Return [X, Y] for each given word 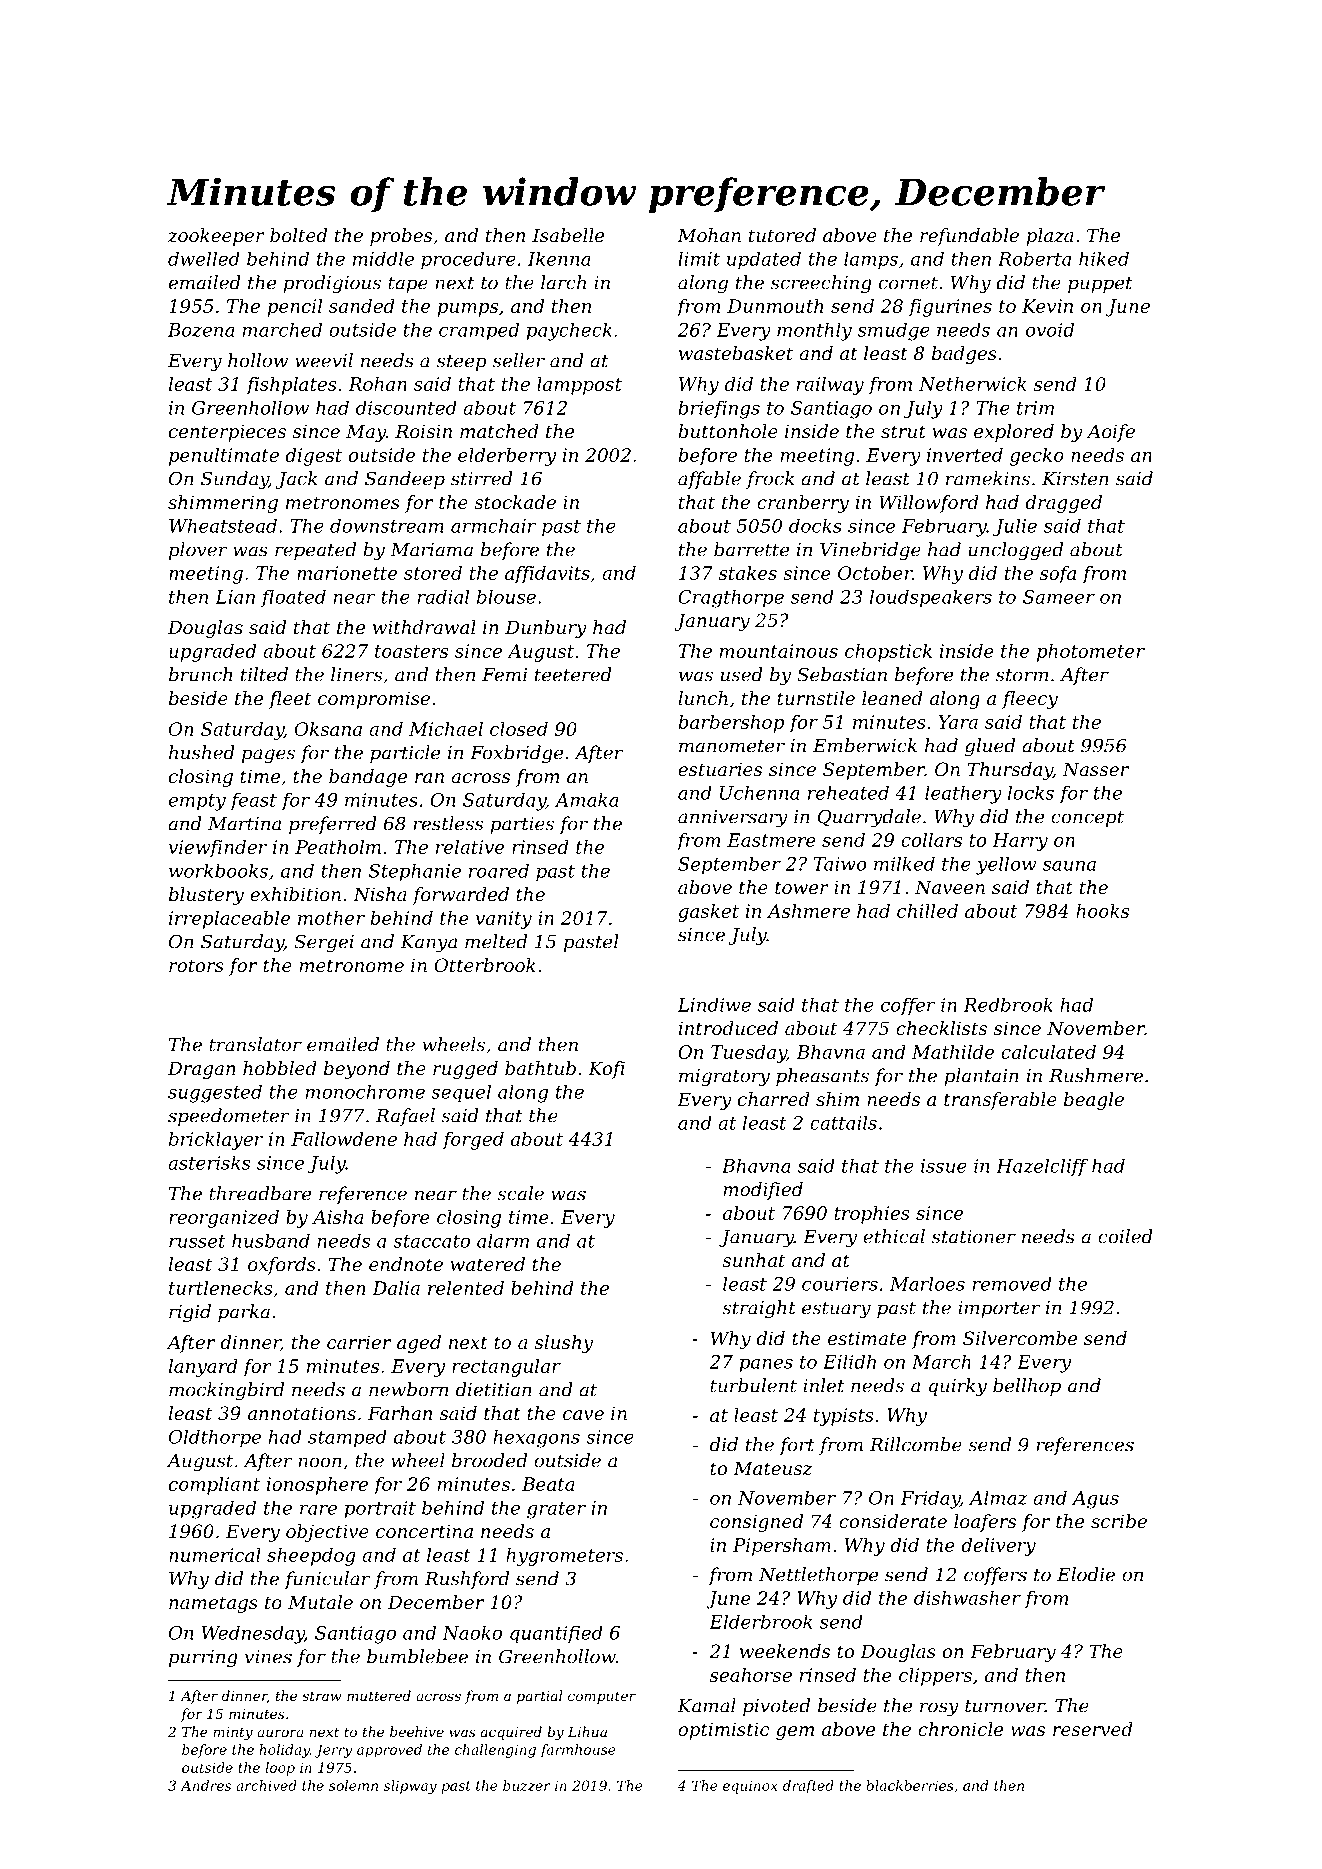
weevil [324, 360]
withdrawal [424, 627]
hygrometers [564, 1557]
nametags [213, 1604]
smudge [894, 331]
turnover [1005, 1706]
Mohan [709, 235]
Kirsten [1075, 479]
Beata [548, 1484]
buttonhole [728, 431]
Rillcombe [916, 1444]
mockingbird [226, 1391]
